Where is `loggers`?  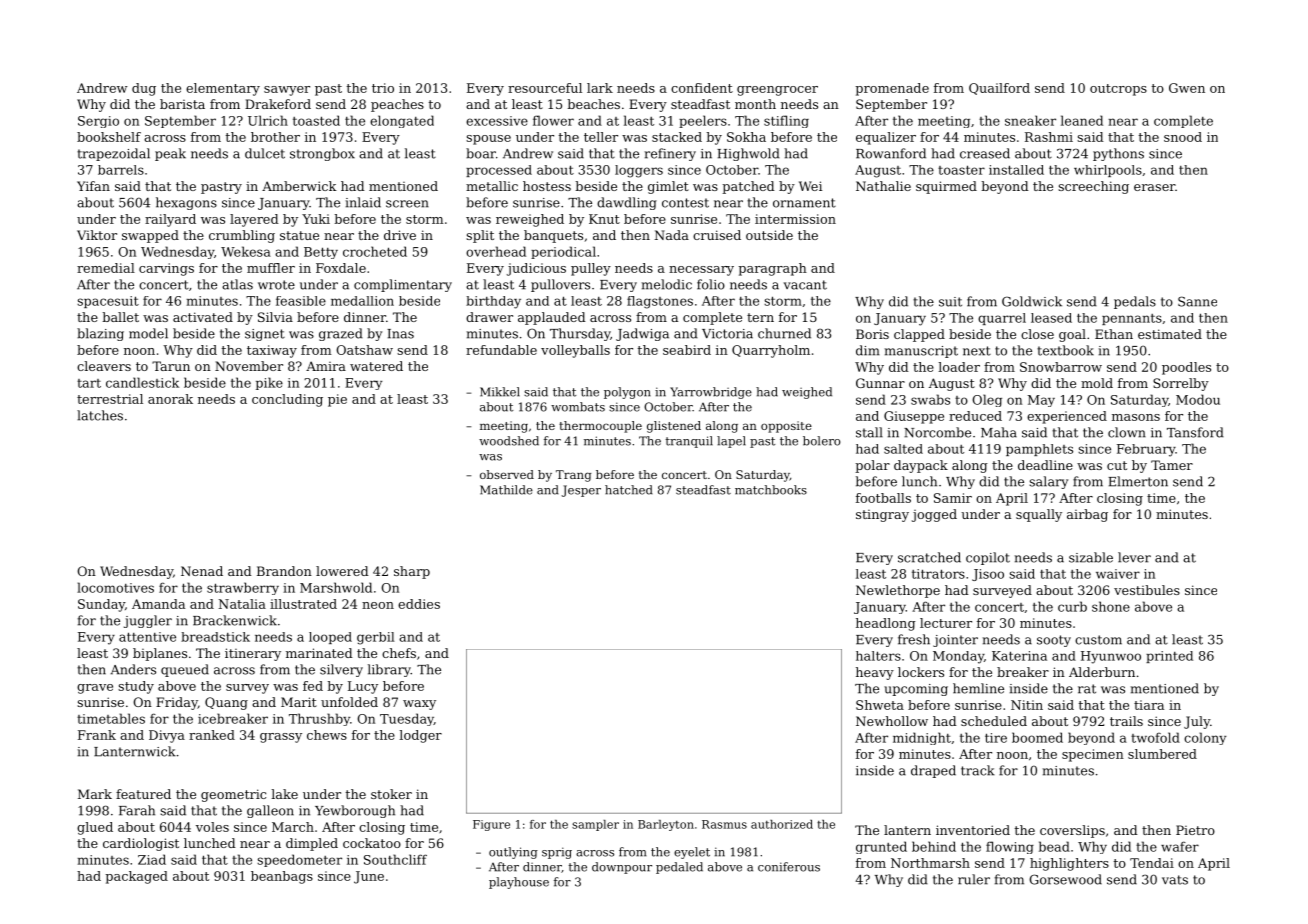 loggers is located at coordinates (639, 171).
